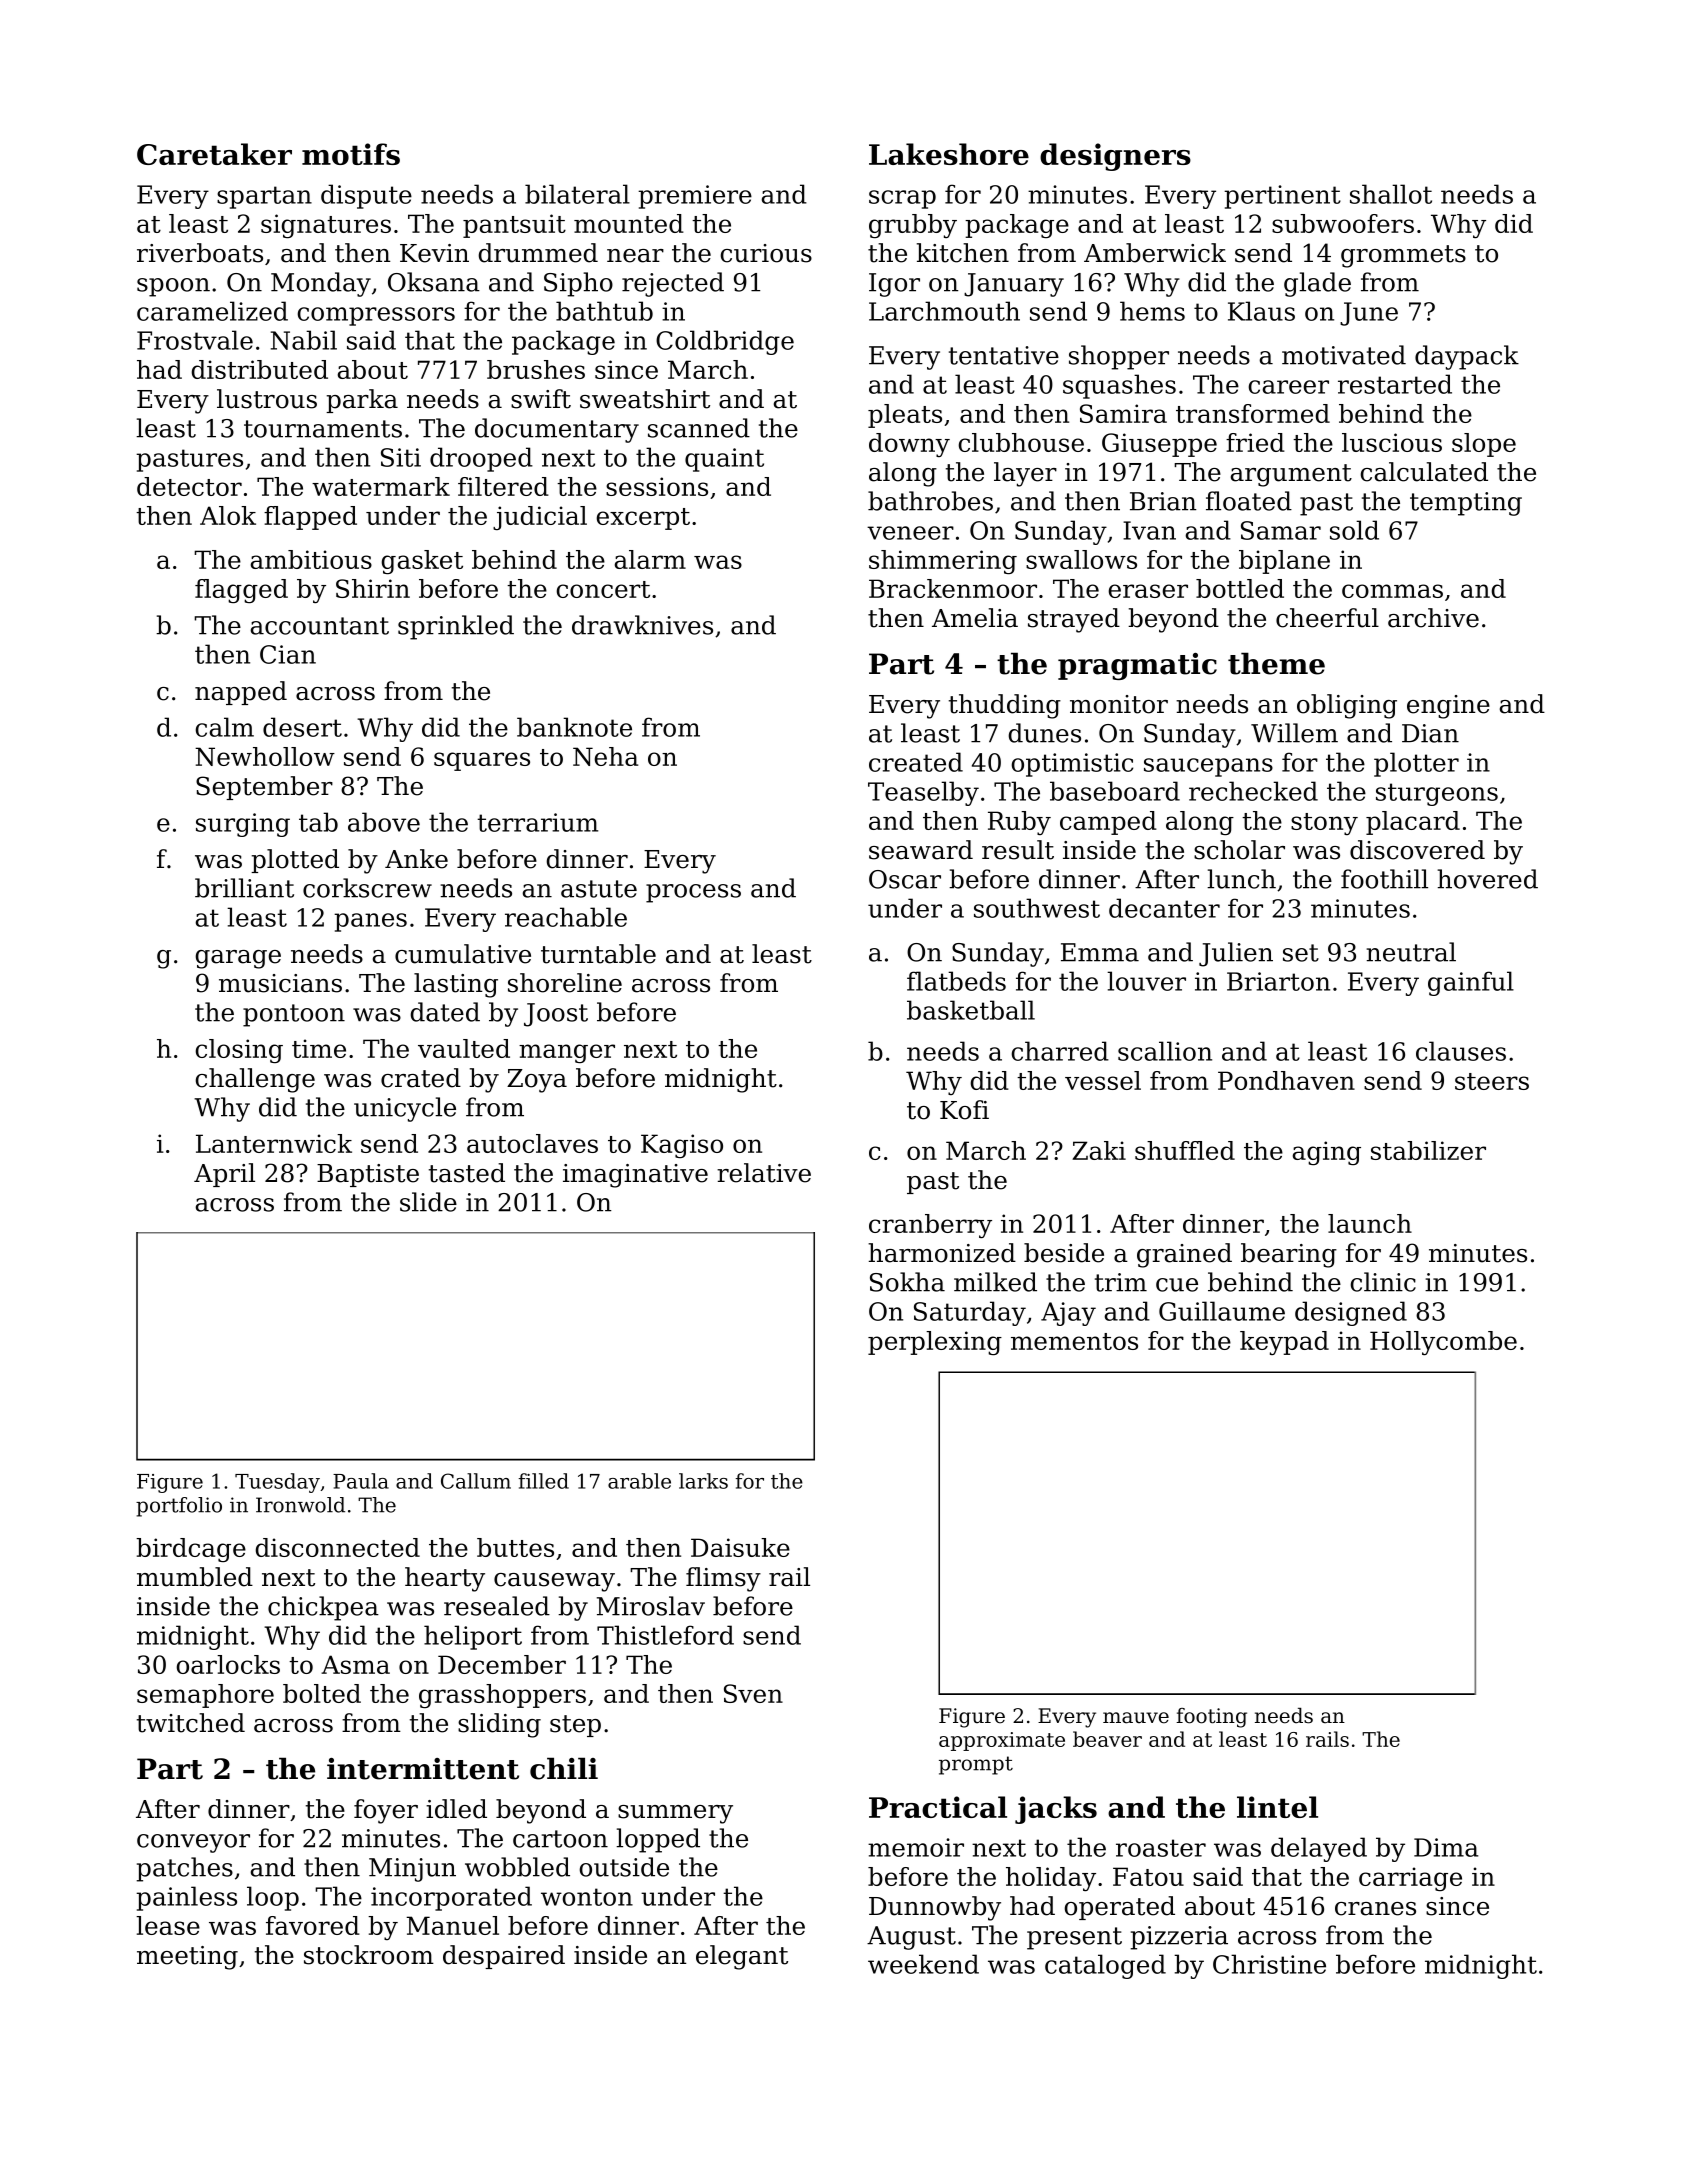 Image resolution: width=1683 pixels, height=2178 pixels. I want to click on calm, so click(224, 727).
